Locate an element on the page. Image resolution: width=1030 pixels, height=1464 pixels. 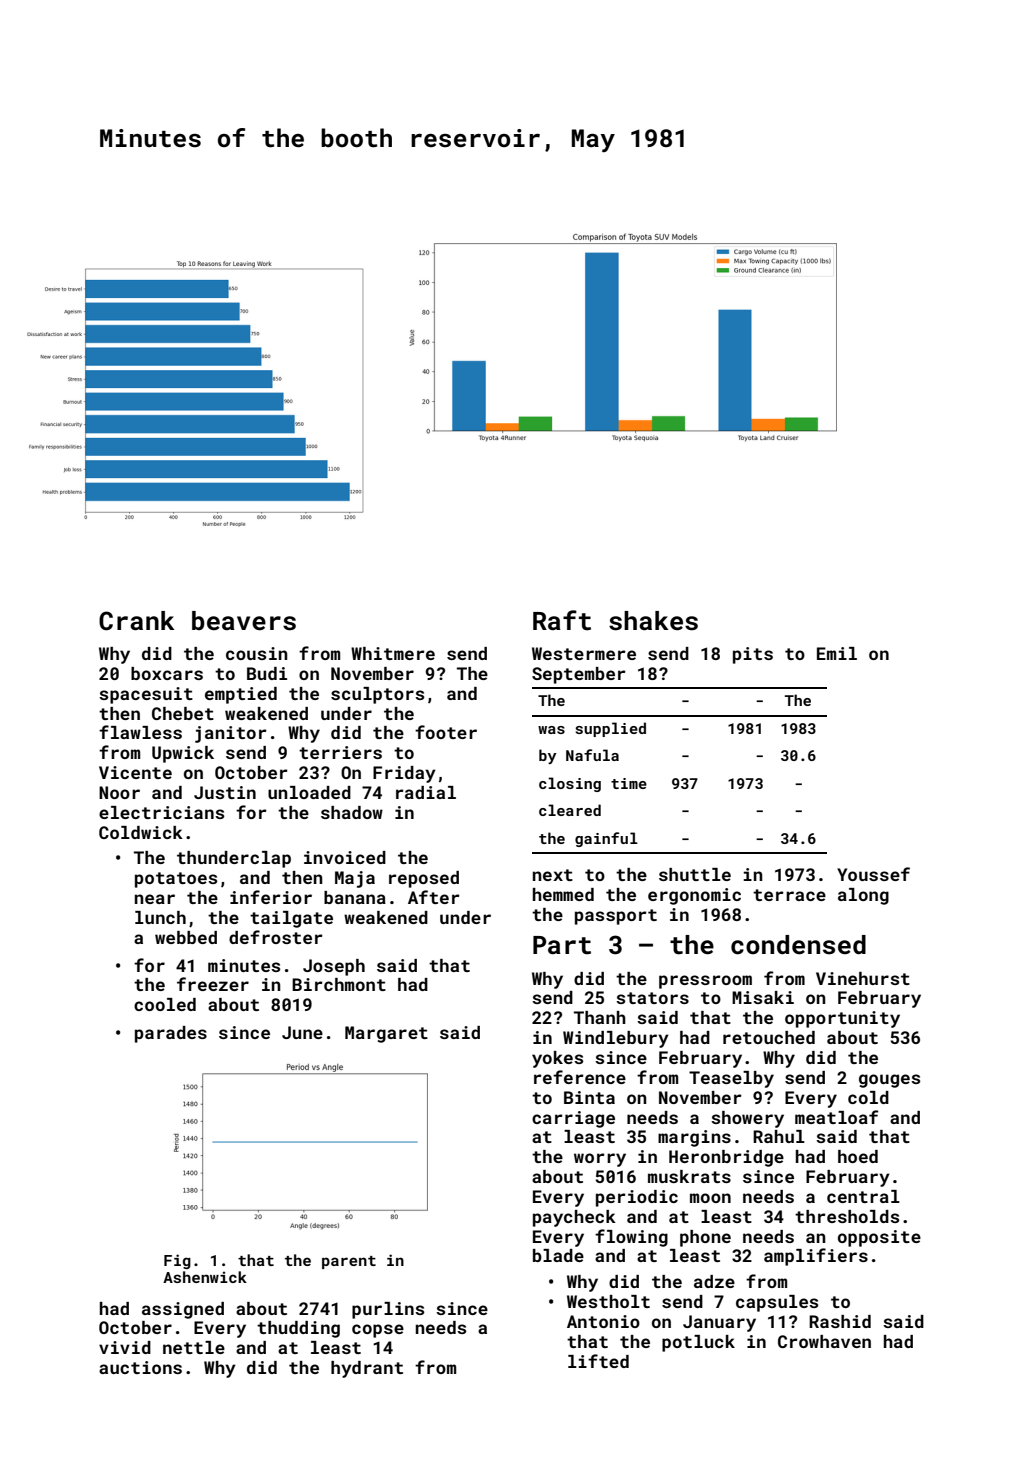
Justin is located at coordinates (225, 792).
